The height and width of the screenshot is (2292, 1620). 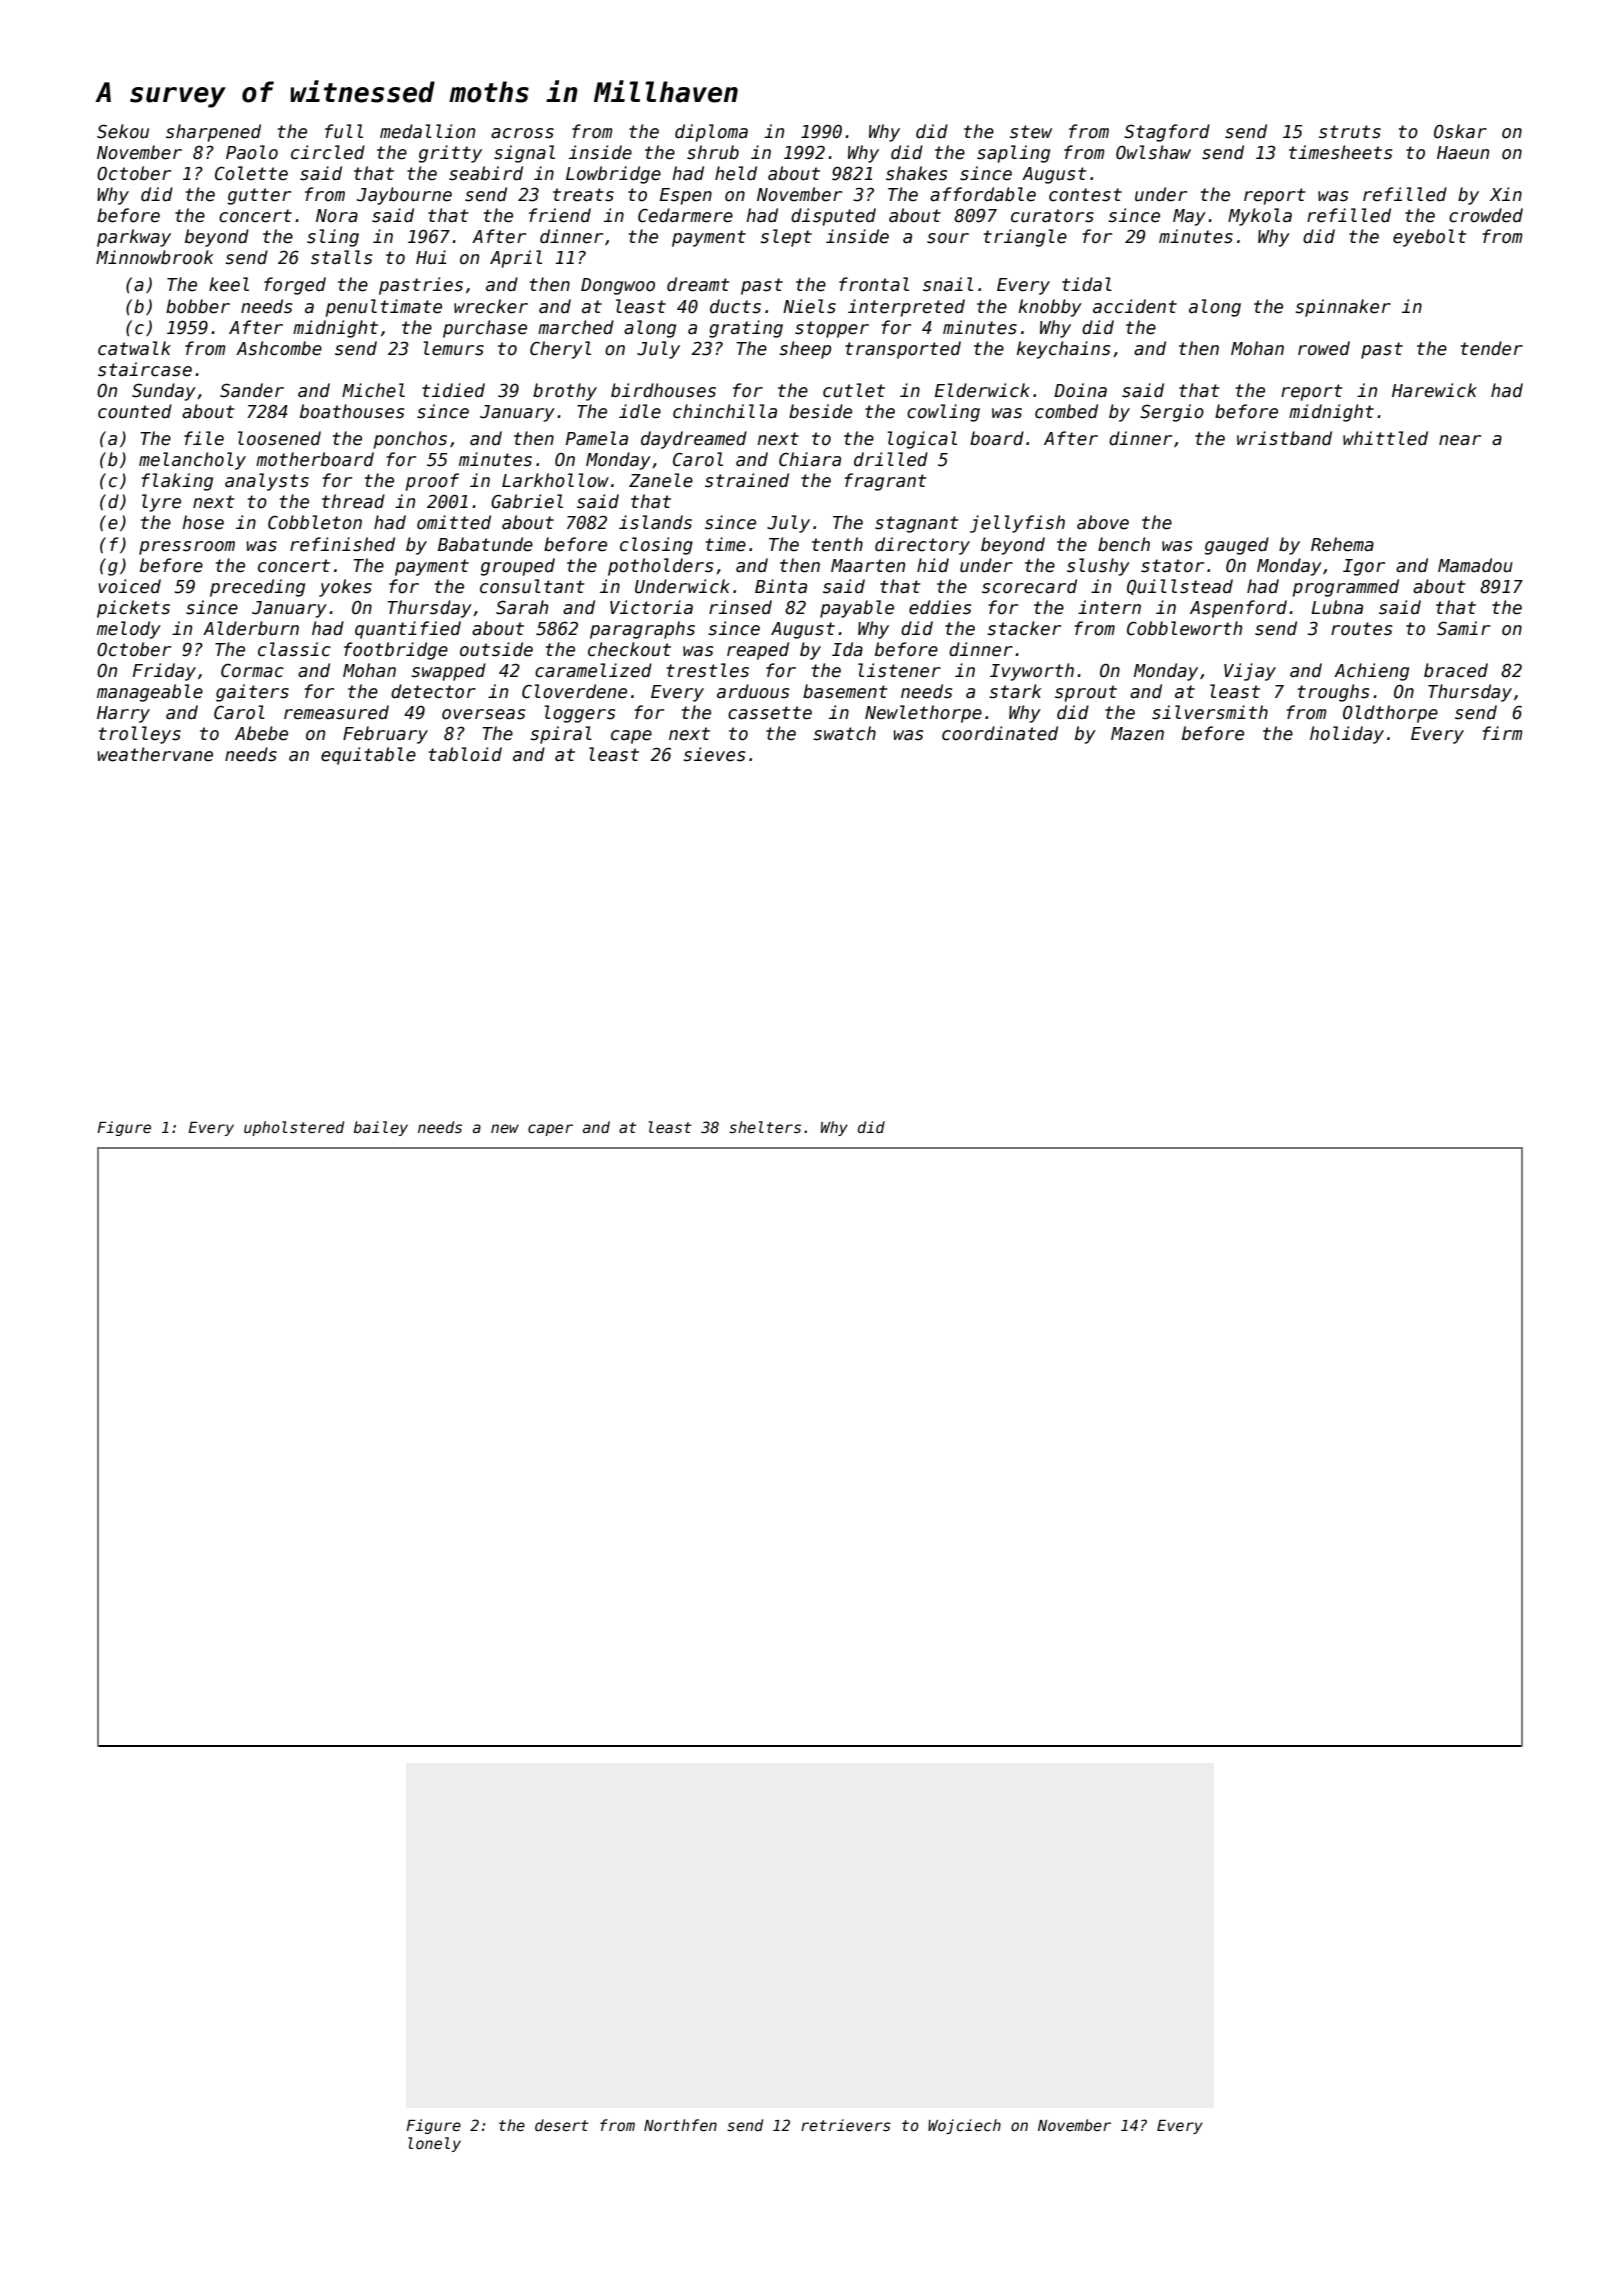 What do you see at coordinates (251, 628) in the screenshot?
I see `Alderburn` at bounding box center [251, 628].
